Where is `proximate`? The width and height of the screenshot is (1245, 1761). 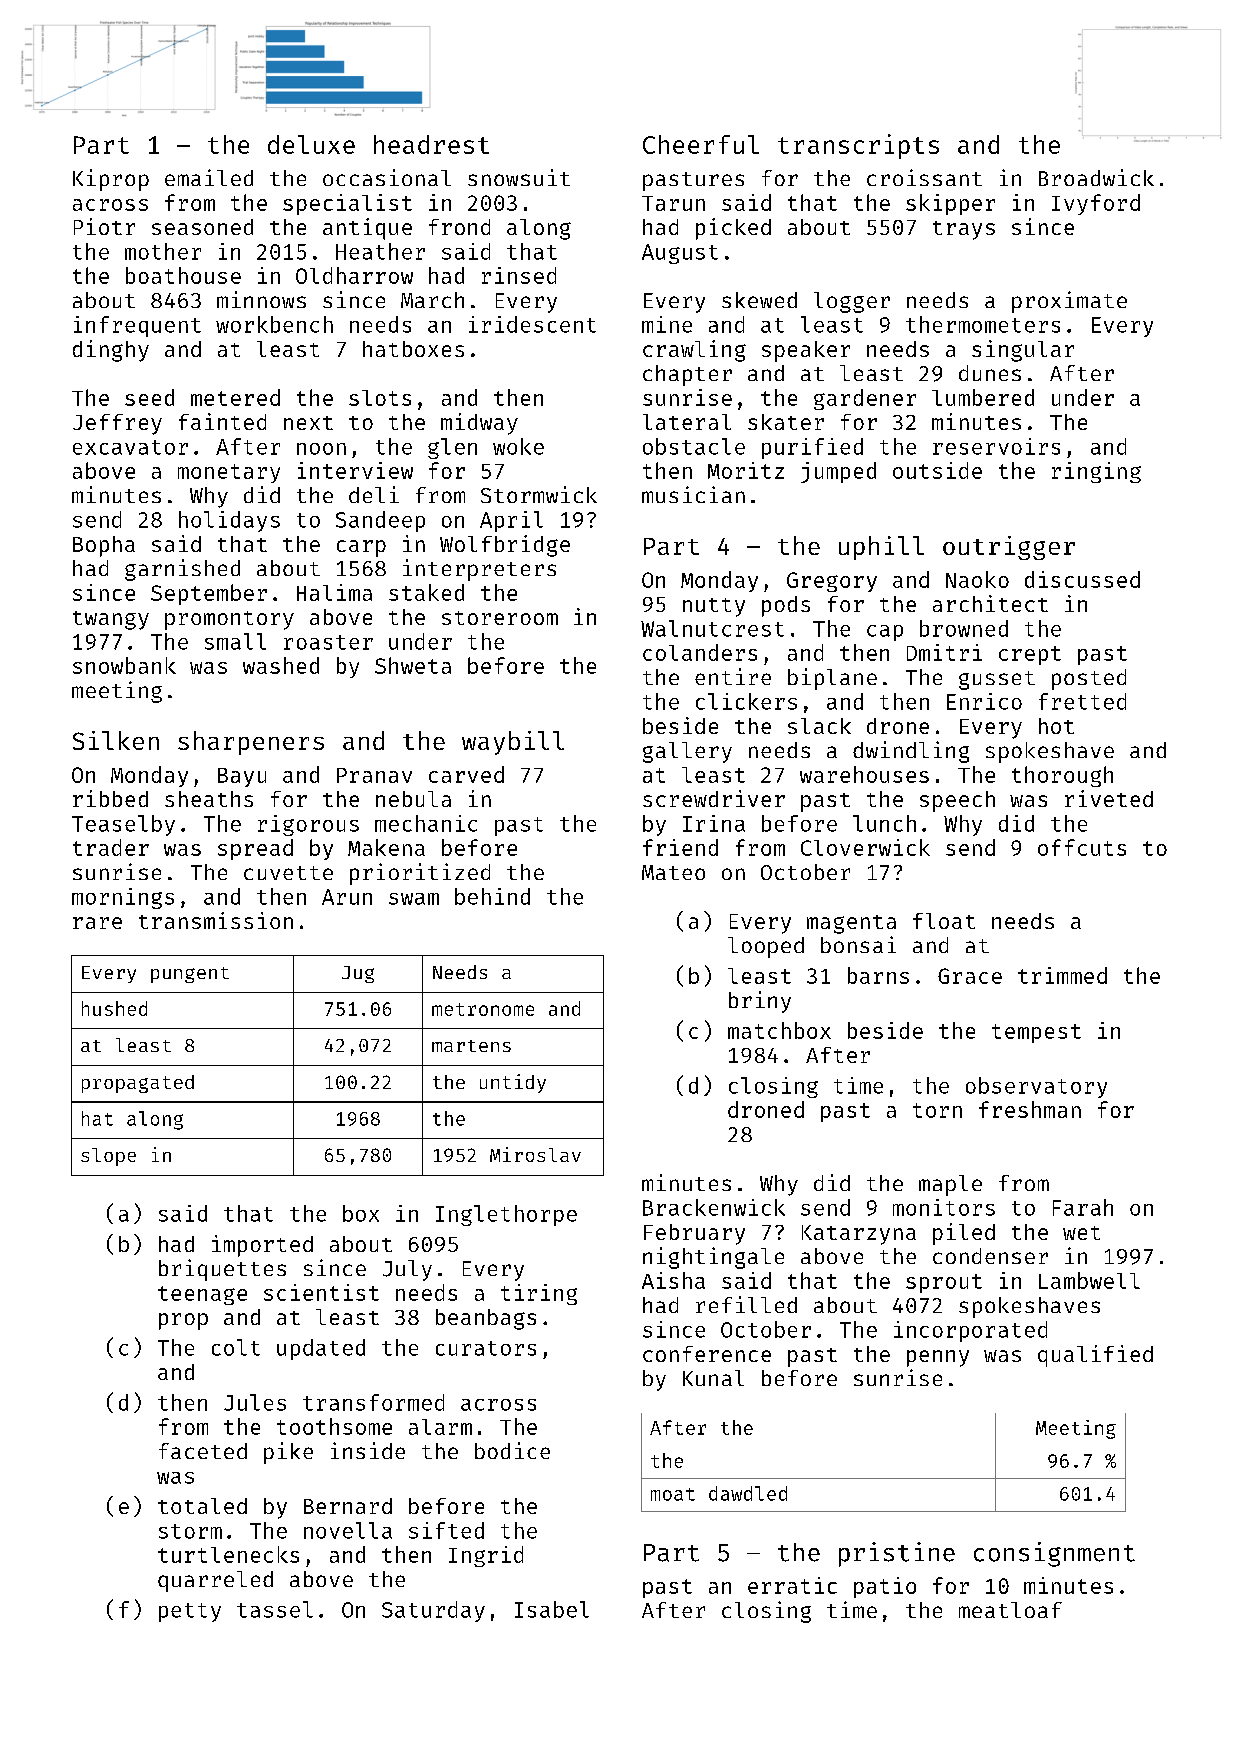
proximate is located at coordinates (1069, 302).
